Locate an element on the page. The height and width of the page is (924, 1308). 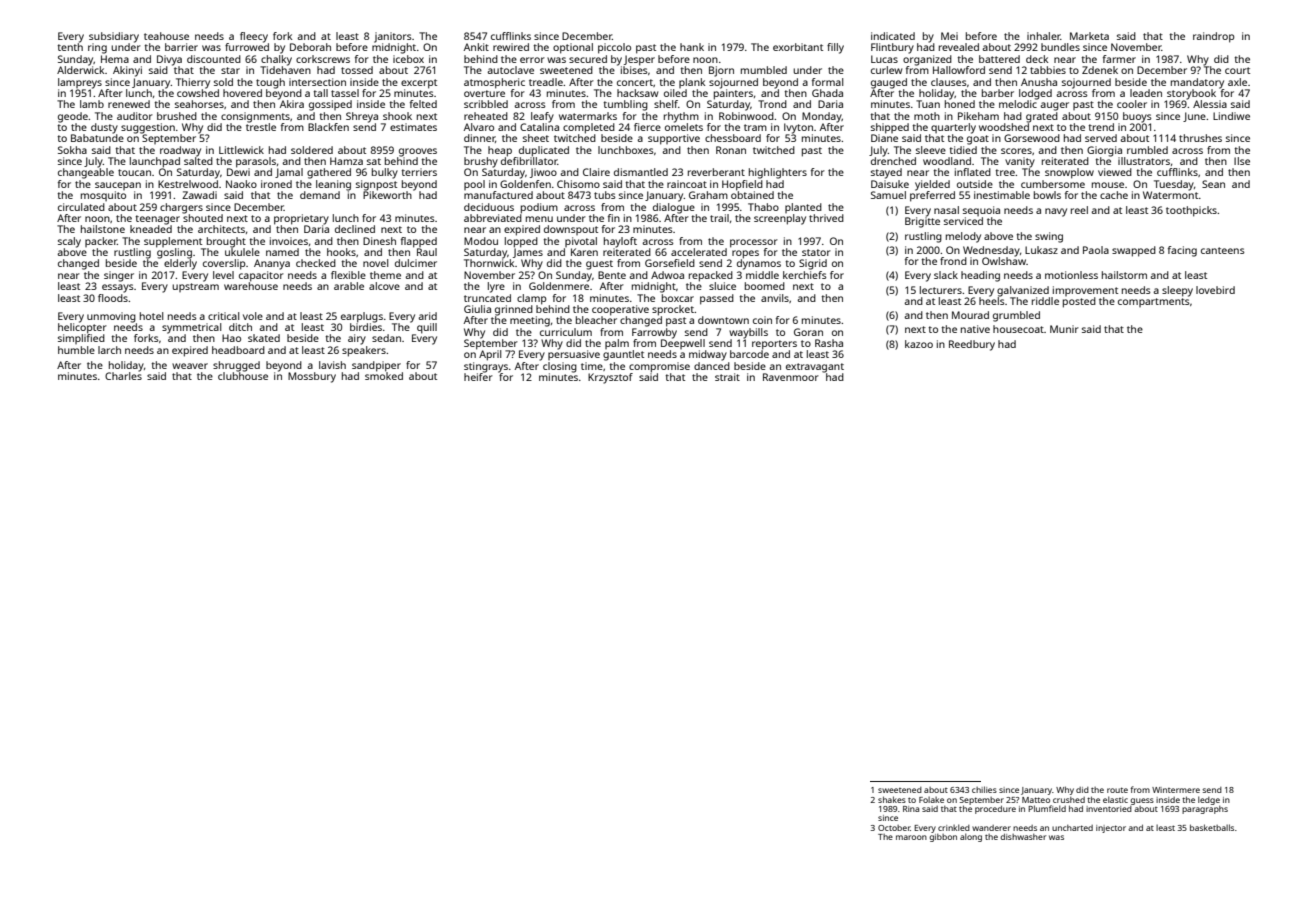
Charles is located at coordinates (123, 376).
